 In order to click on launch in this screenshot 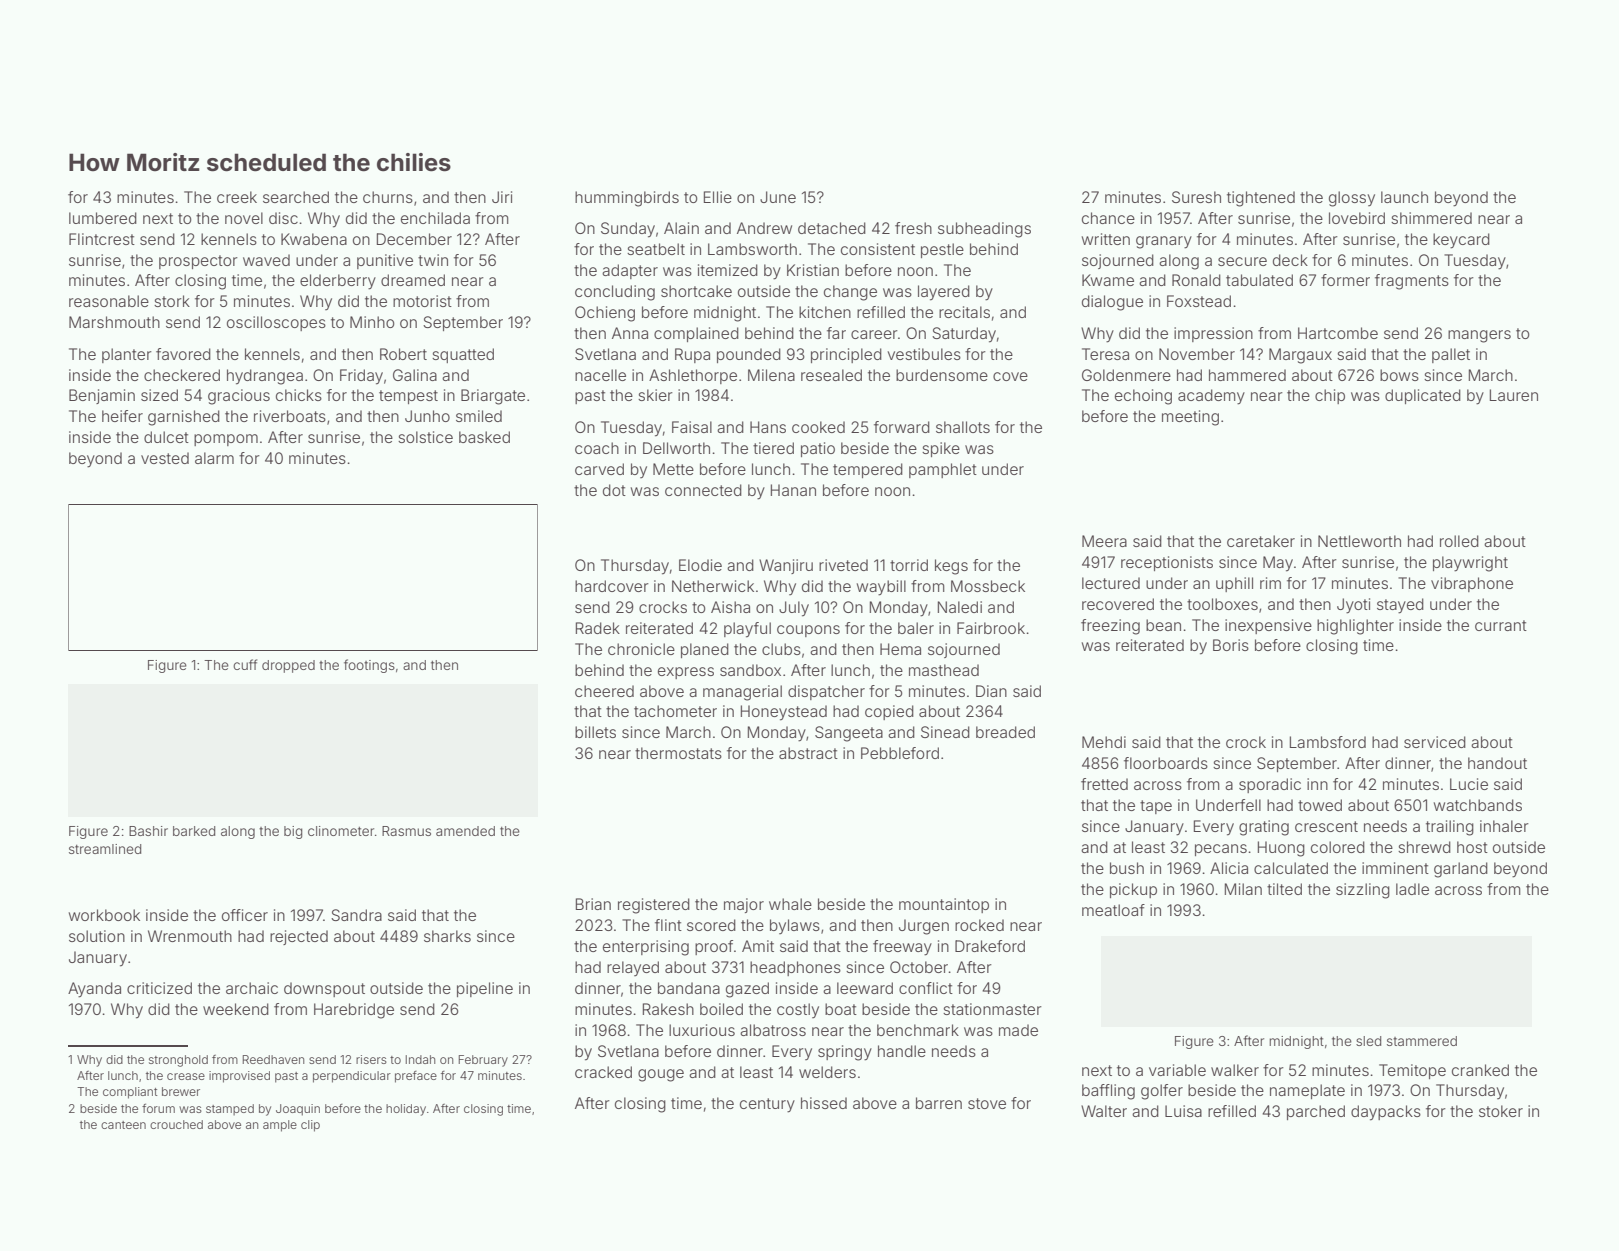, I will do `click(1404, 197)`.
